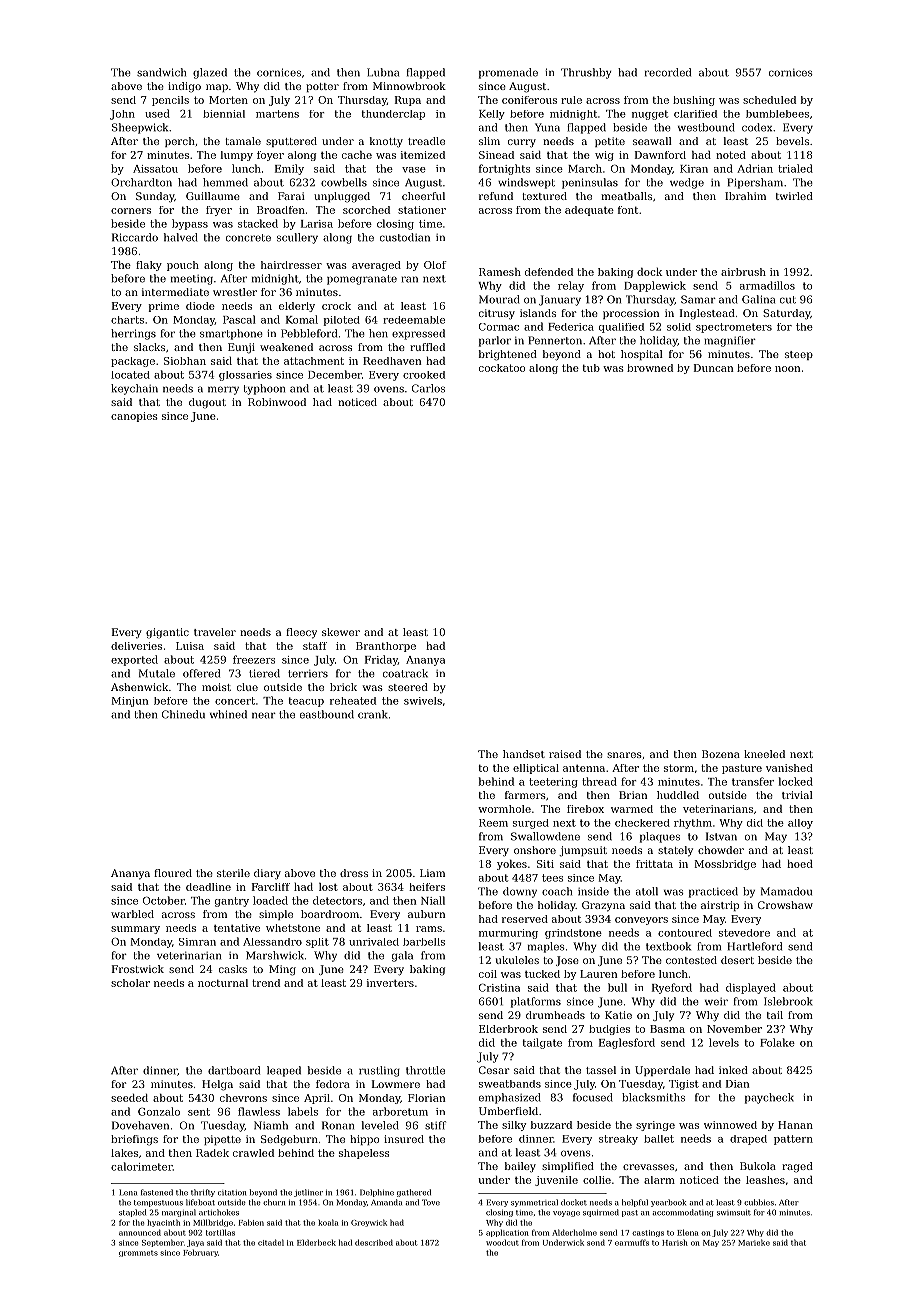 The image size is (924, 1308). Describe the element at coordinates (660, 155) in the screenshot. I see `Dawnford` at that location.
